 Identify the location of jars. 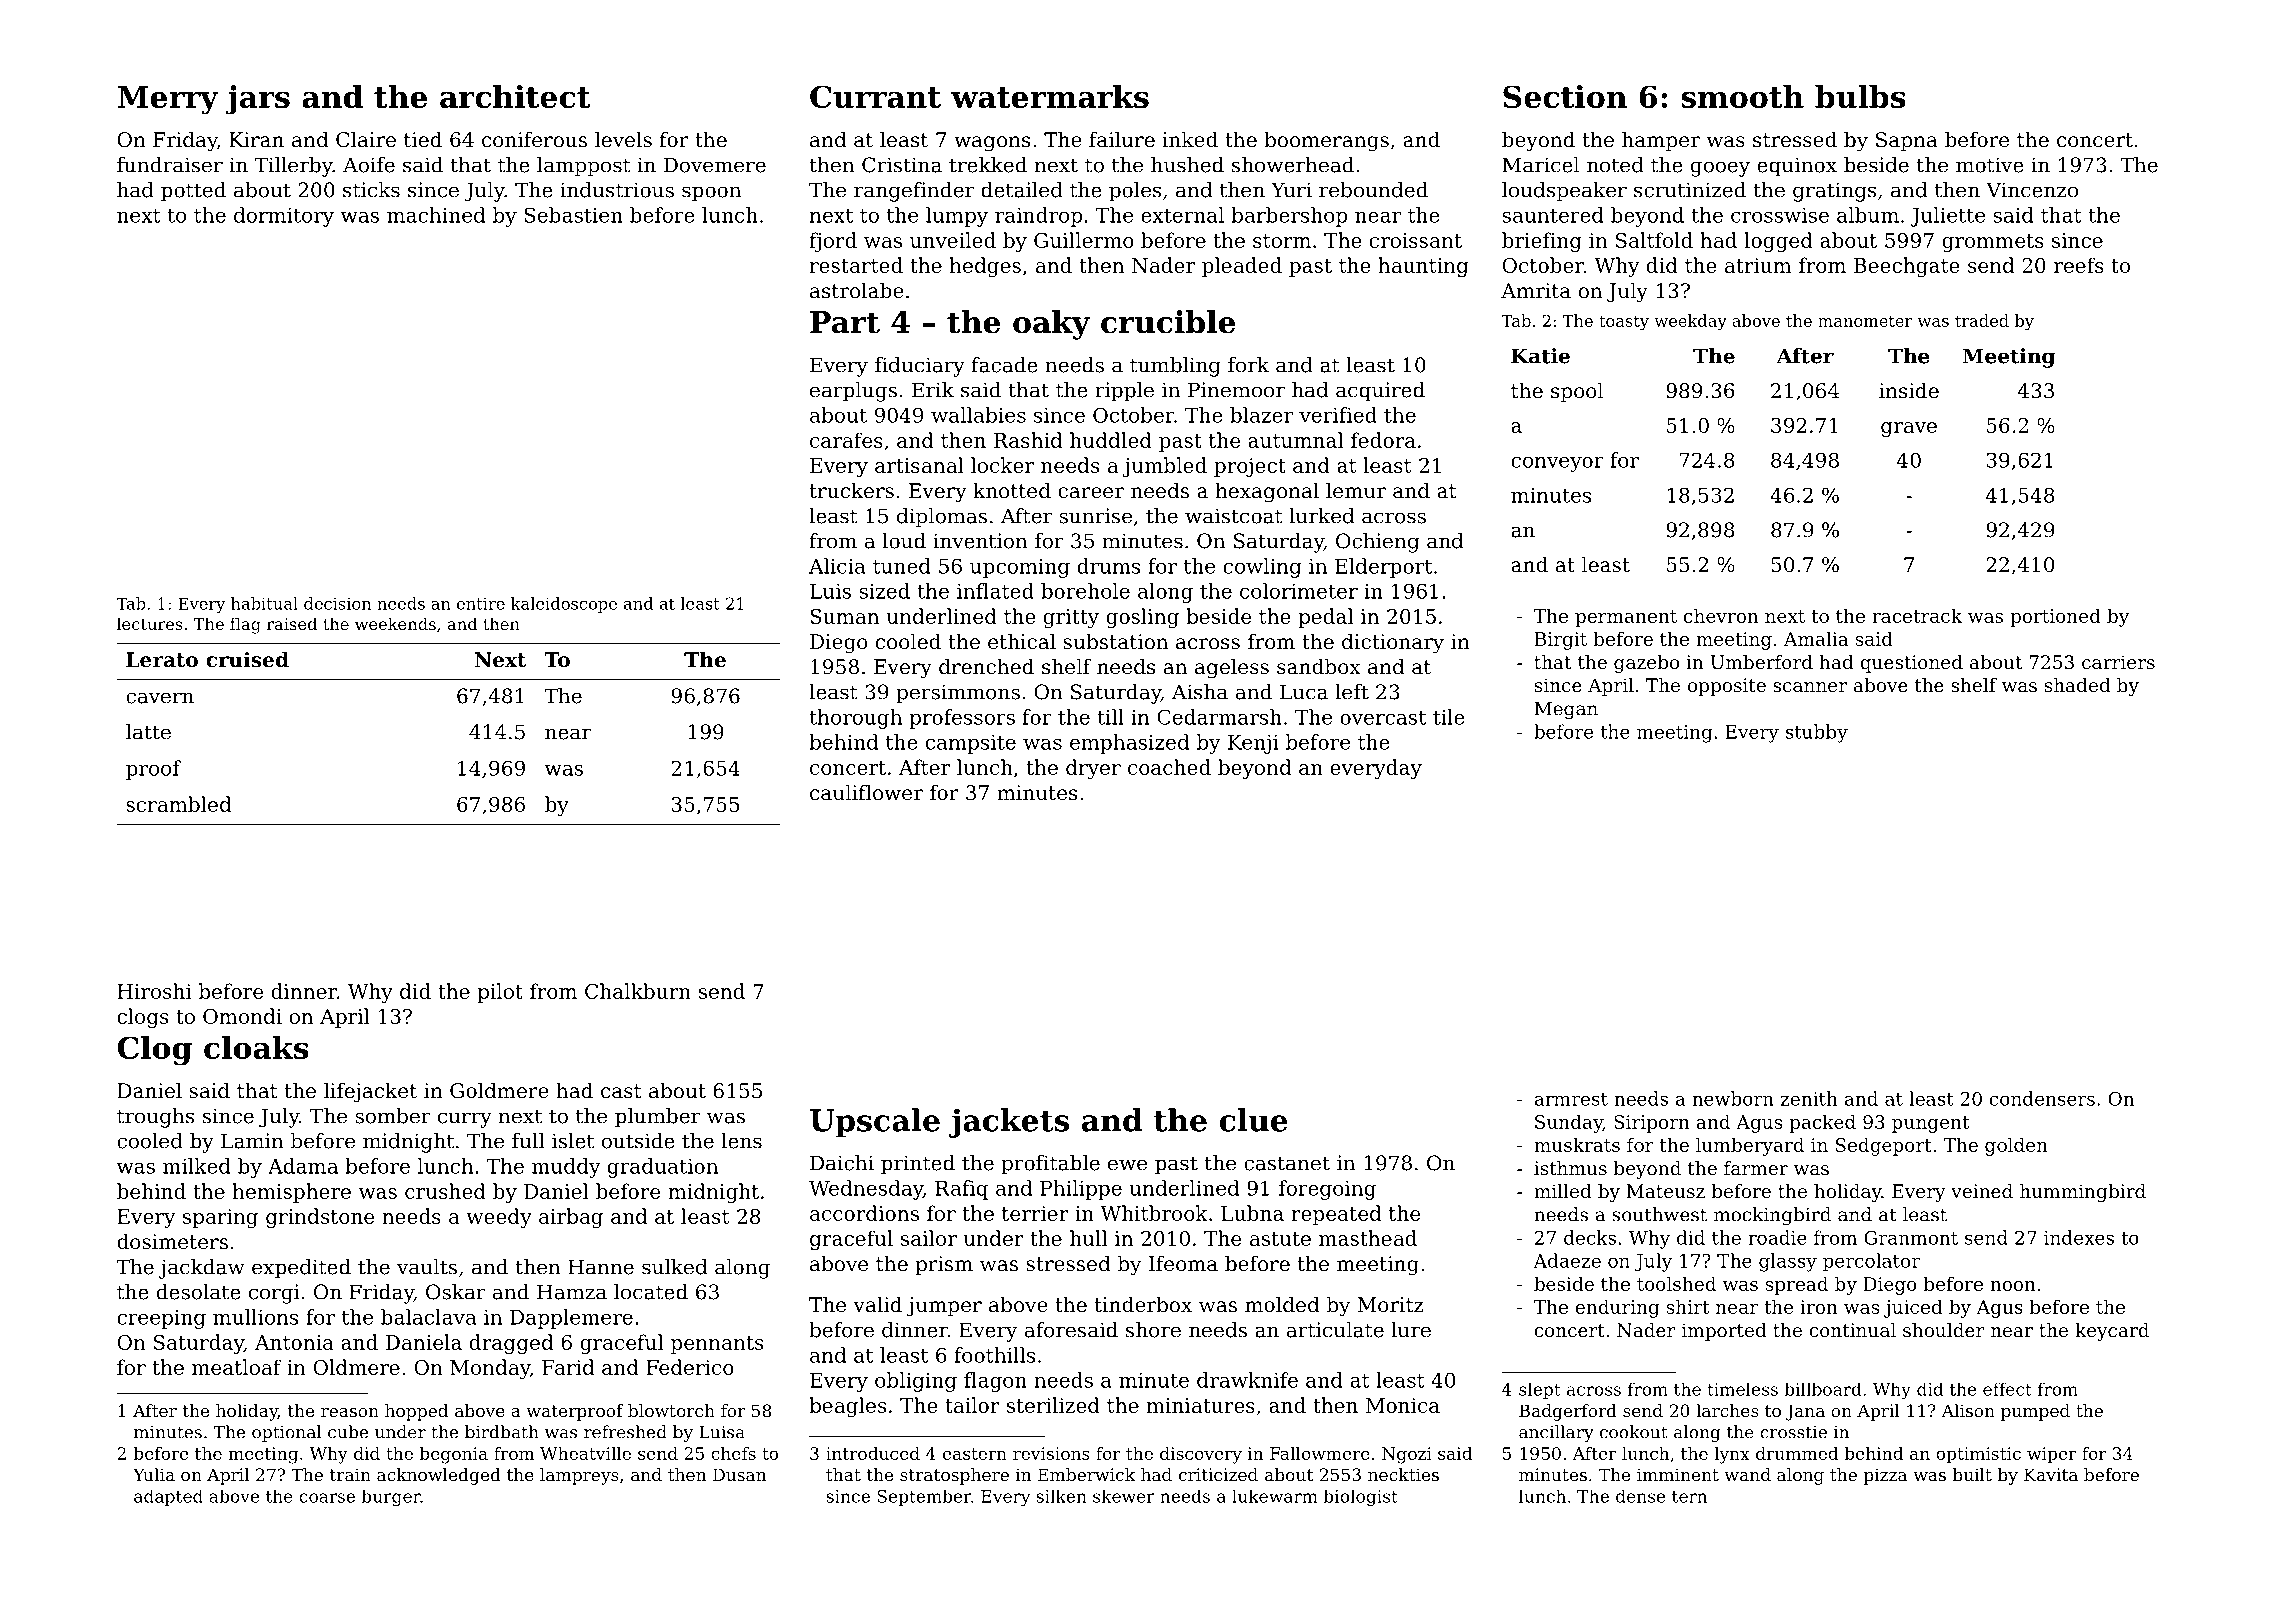
(258, 100).
